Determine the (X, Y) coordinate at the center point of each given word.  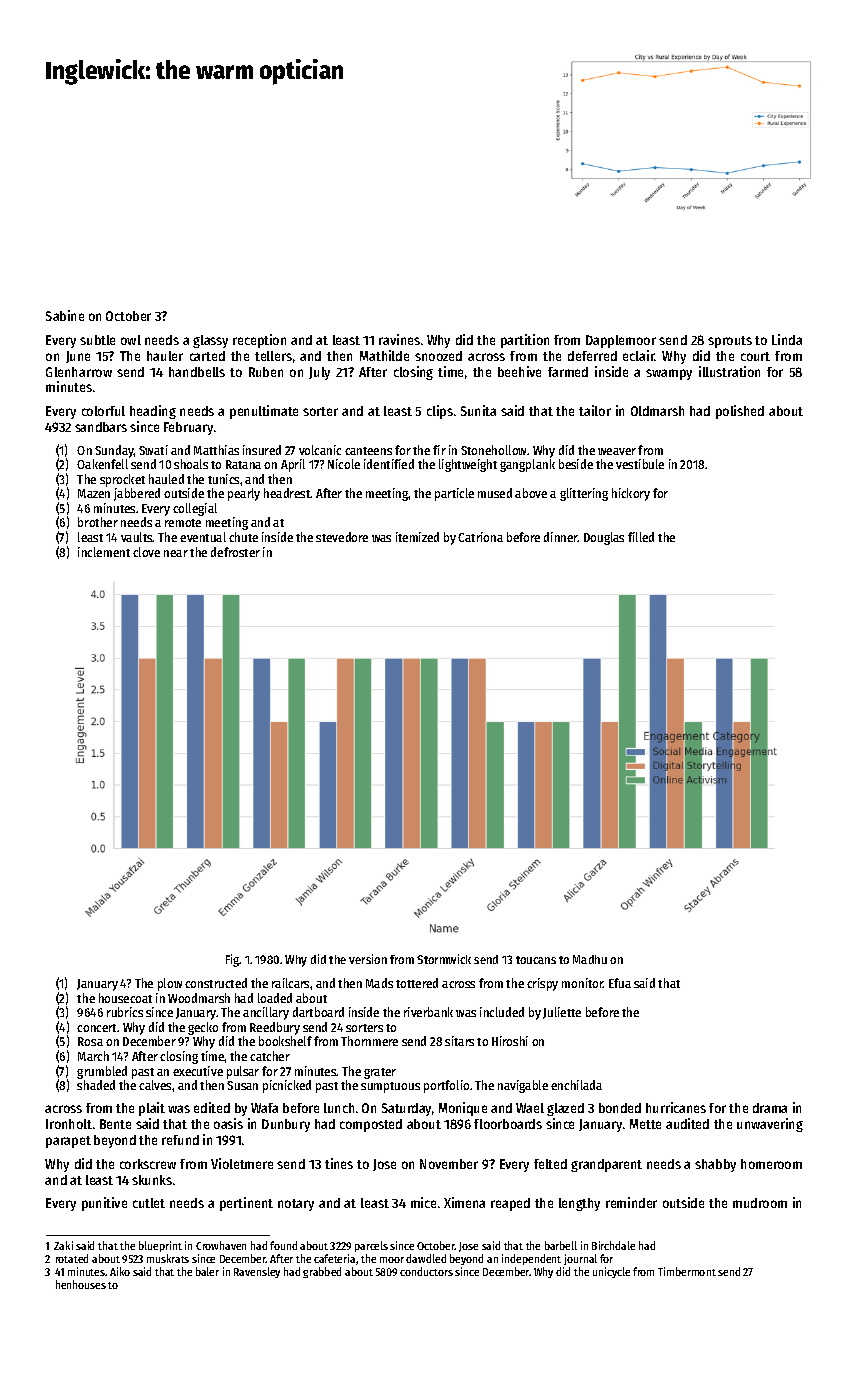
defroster (235, 552)
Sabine (65, 315)
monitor (583, 983)
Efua (620, 983)
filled (641, 537)
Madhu (590, 959)
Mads (379, 983)
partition (525, 341)
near (176, 553)
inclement (104, 552)
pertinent (246, 1204)
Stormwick (444, 959)
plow (170, 984)
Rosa (90, 1041)
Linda (787, 339)
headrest (287, 493)
